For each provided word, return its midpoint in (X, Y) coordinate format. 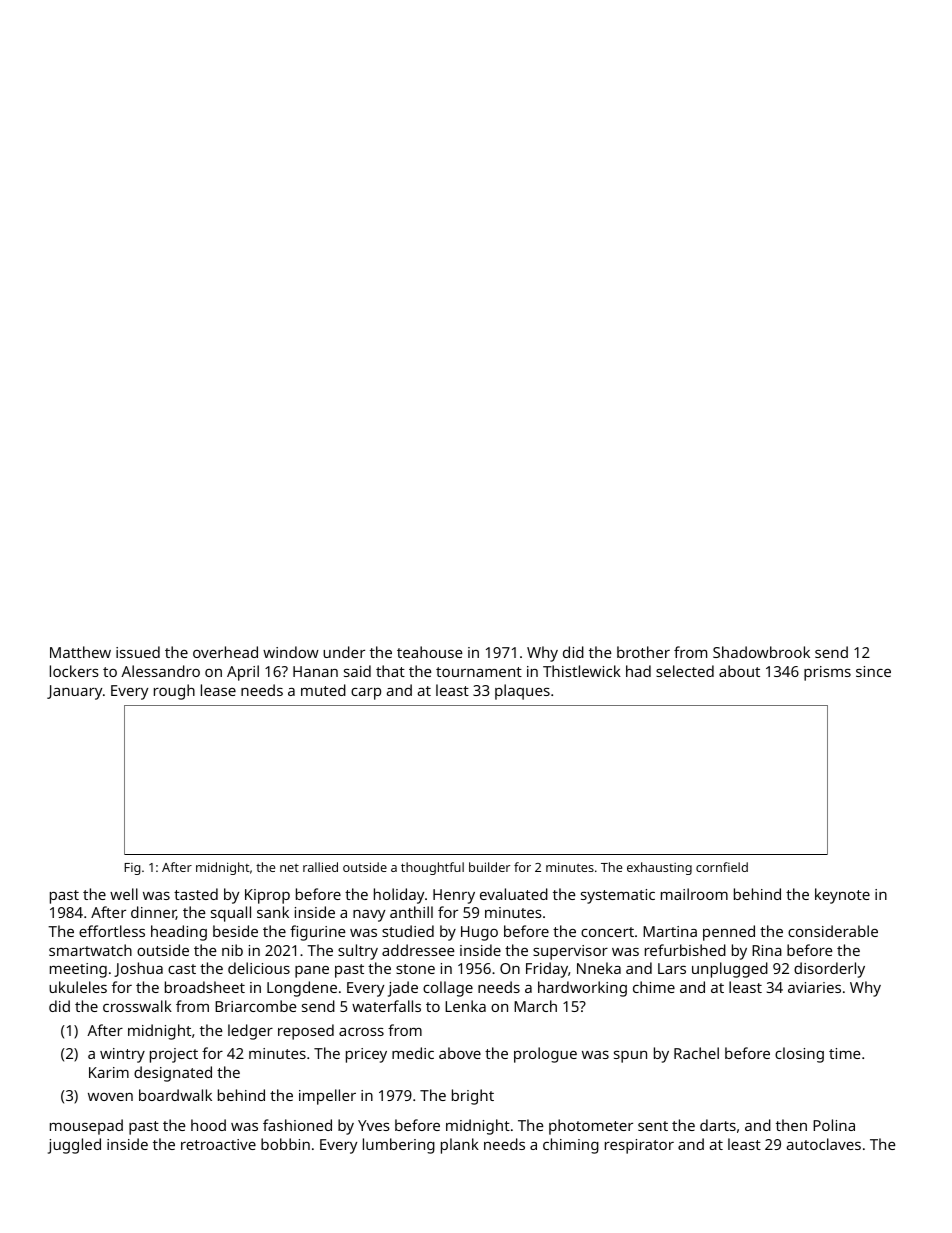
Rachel (696, 1053)
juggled (74, 1146)
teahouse (430, 652)
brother (643, 652)
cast (182, 969)
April (243, 673)
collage (448, 989)
